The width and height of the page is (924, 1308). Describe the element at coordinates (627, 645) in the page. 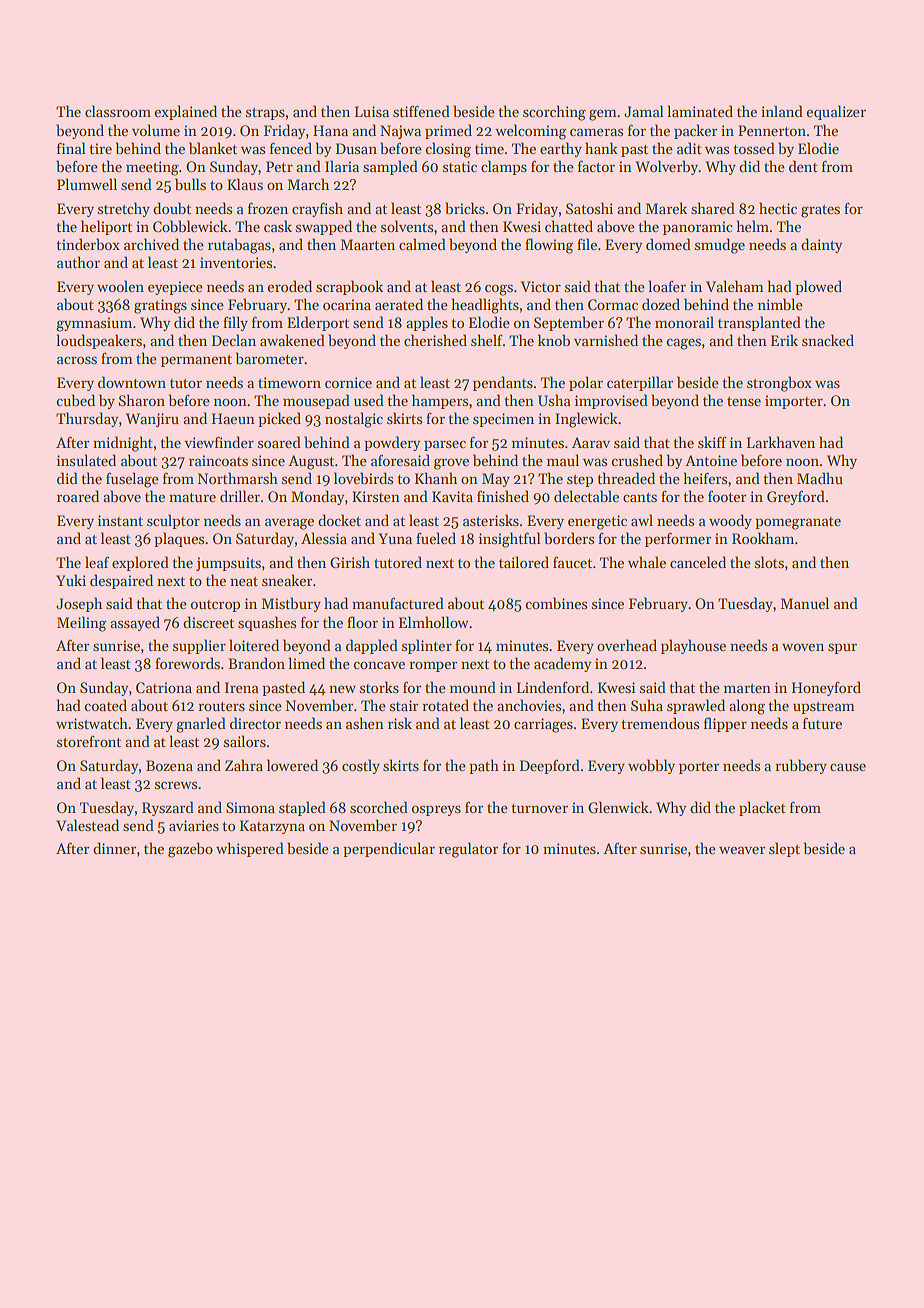

I see `overhead` at that location.
